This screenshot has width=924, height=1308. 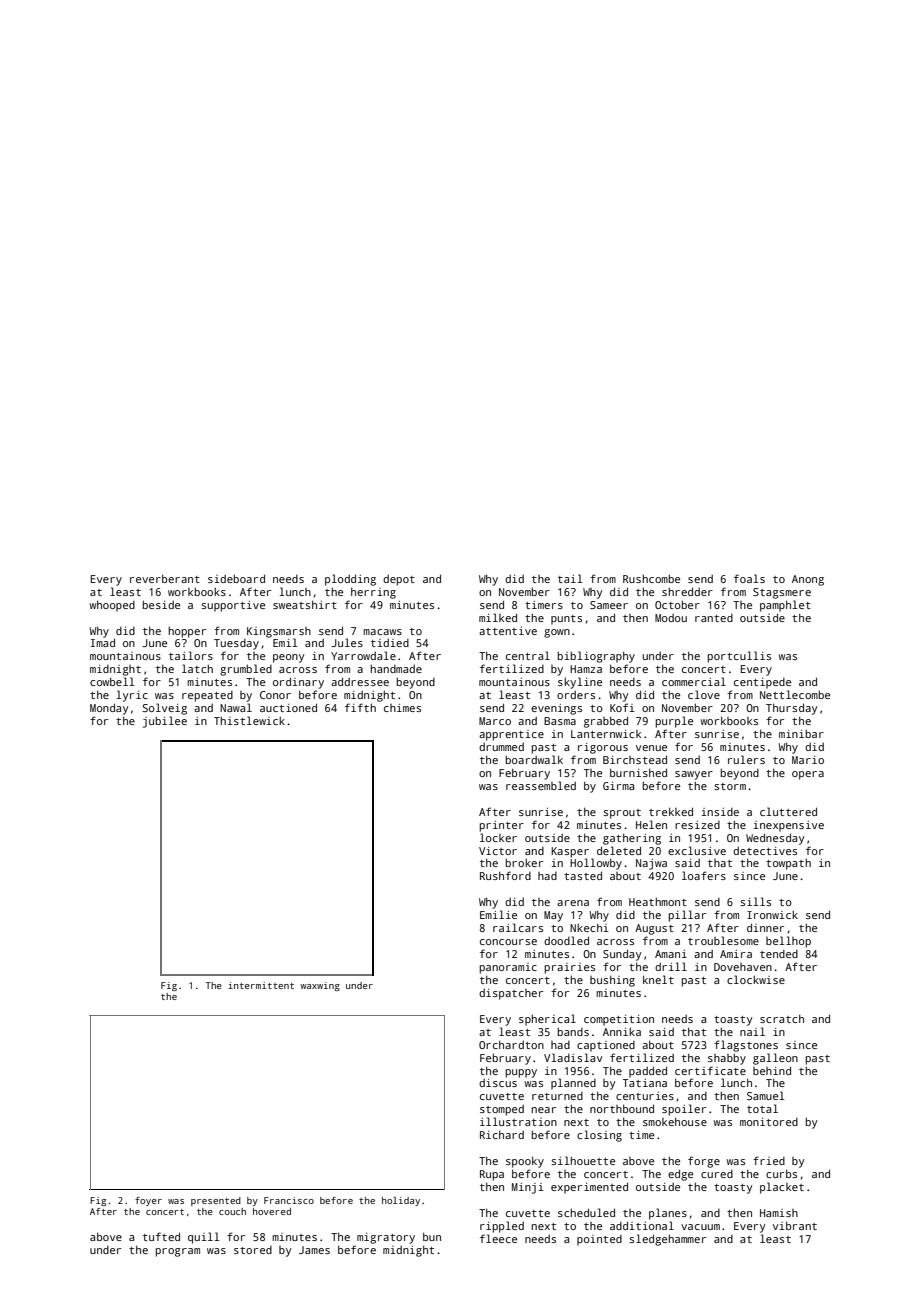 What do you see at coordinates (808, 580) in the screenshot?
I see `Anong` at bounding box center [808, 580].
